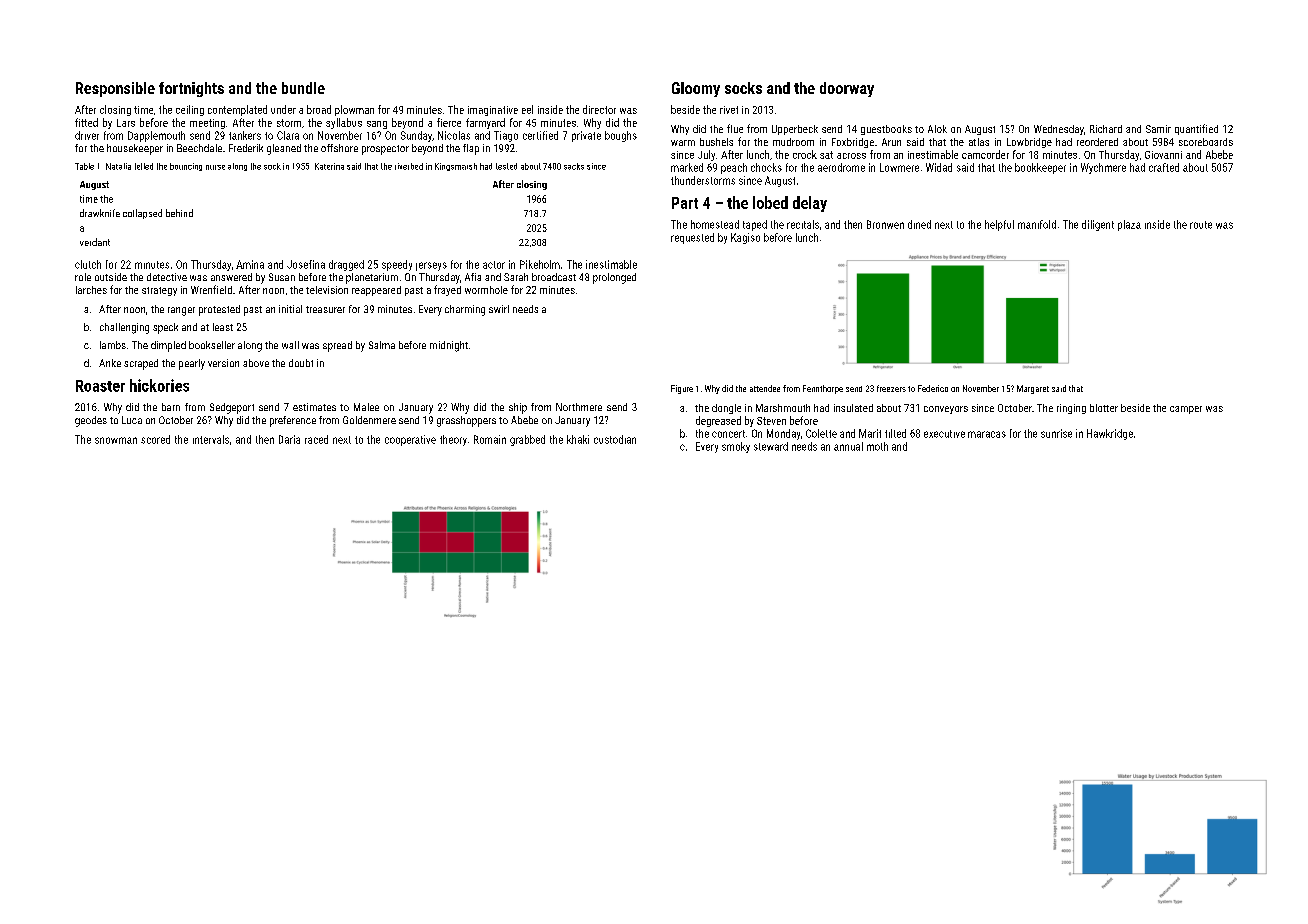  Describe the element at coordinates (499, 309) in the image. I see `swirl` at that location.
